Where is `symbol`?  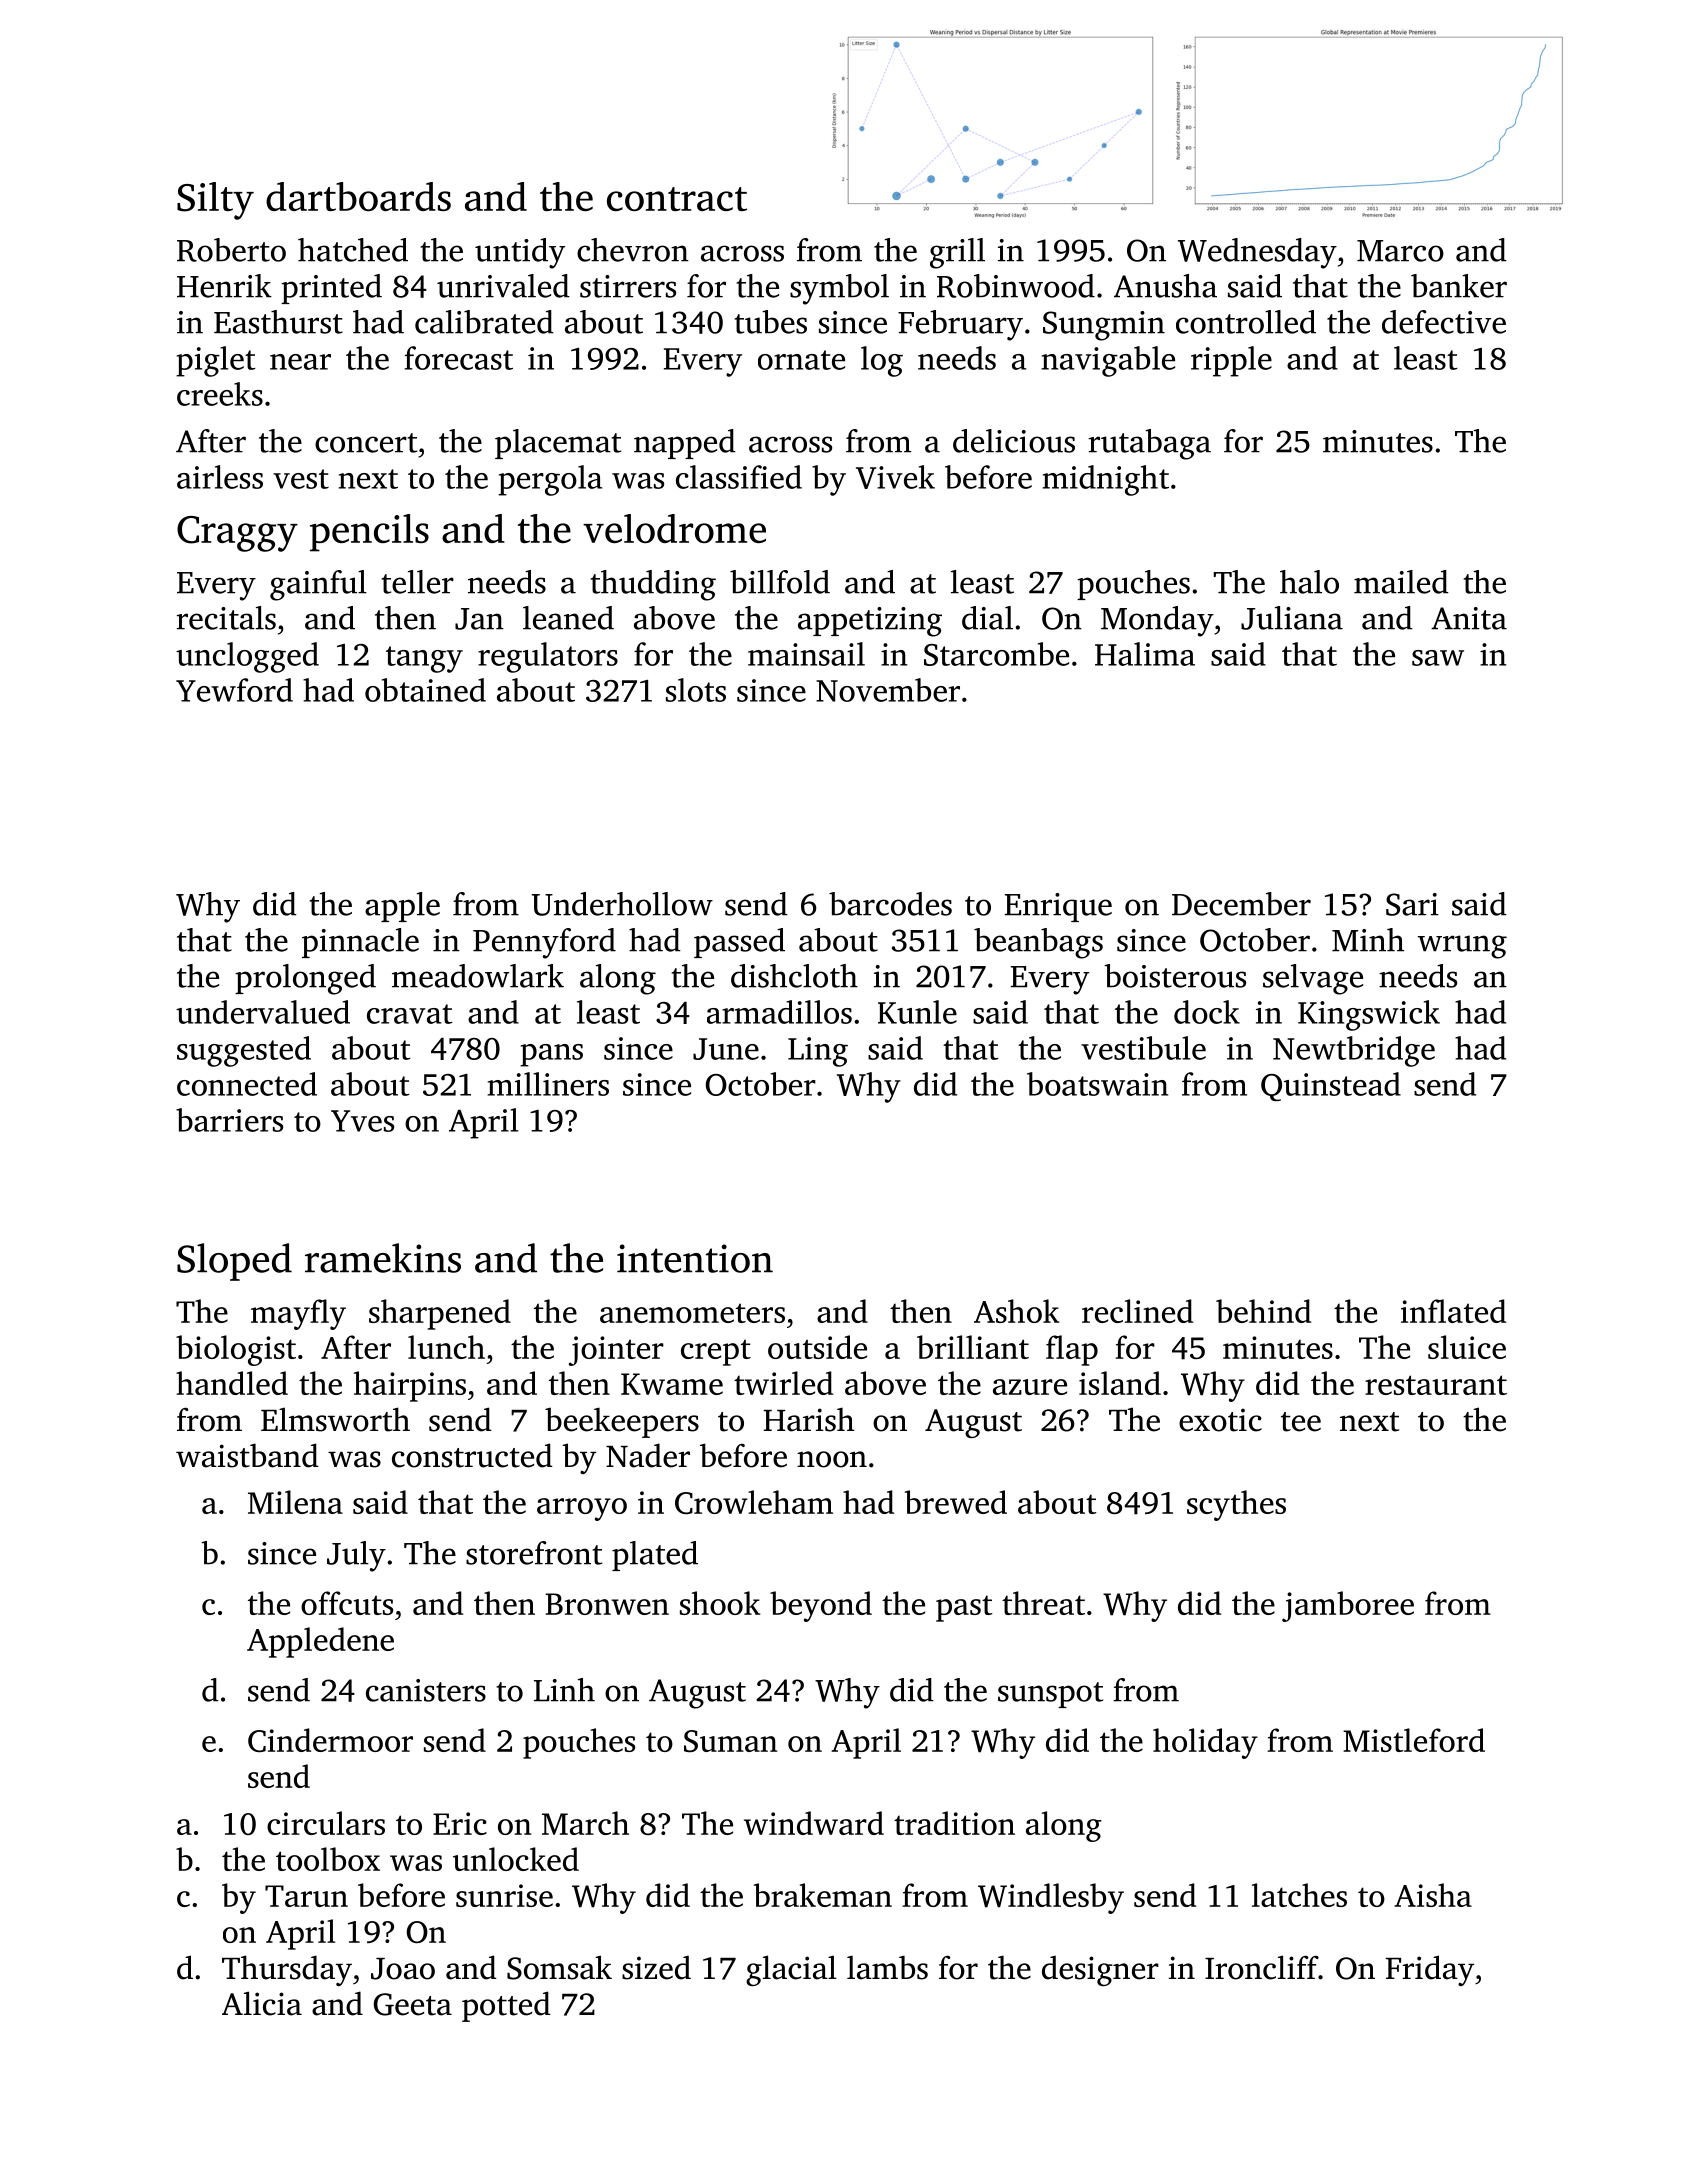
symbol is located at coordinates (839, 289).
